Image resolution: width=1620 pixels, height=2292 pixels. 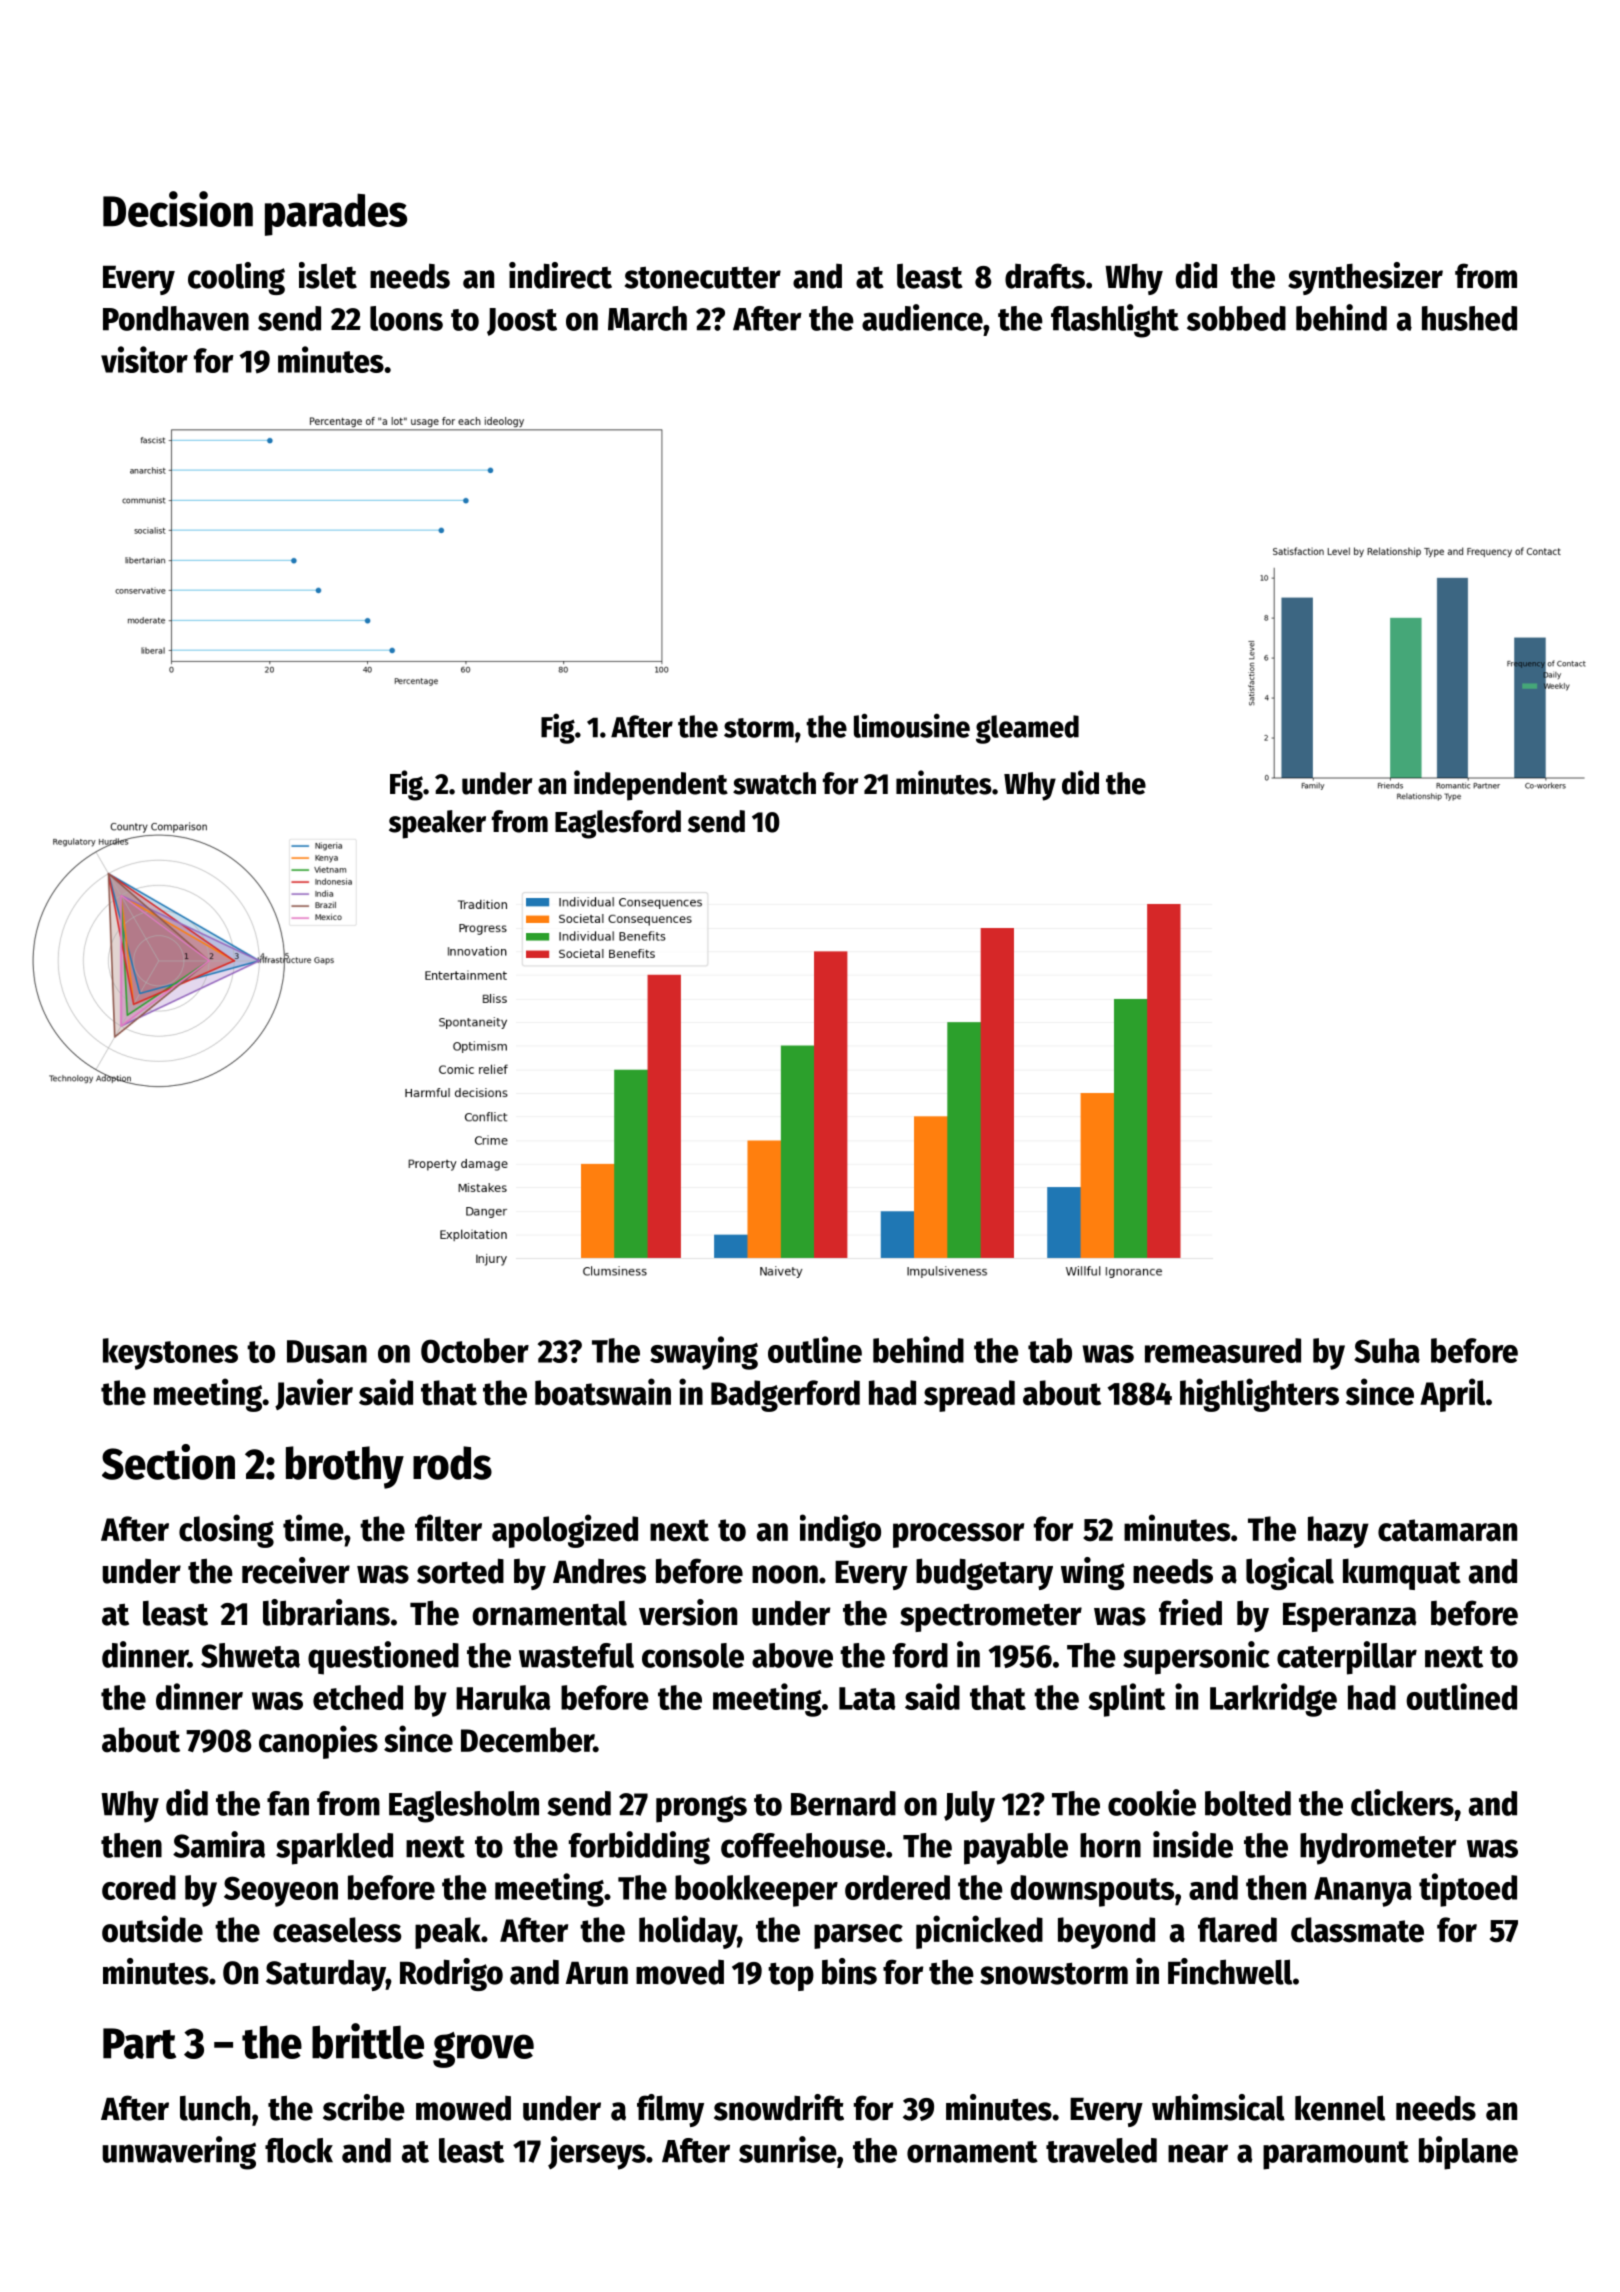 I want to click on clickers, so click(x=1402, y=1802).
